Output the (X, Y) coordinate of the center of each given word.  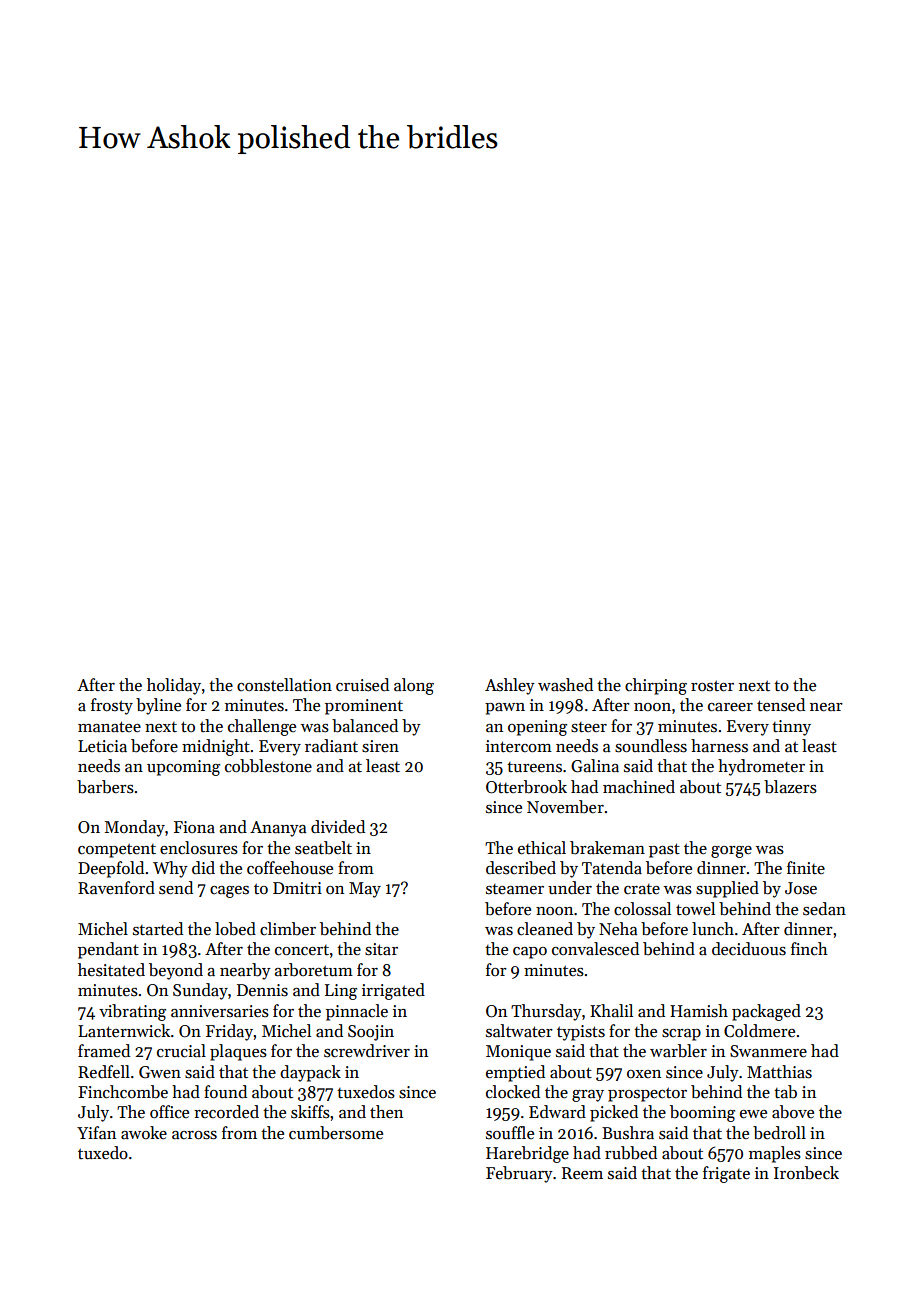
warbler (678, 1051)
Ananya (278, 829)
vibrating (132, 1012)
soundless (651, 746)
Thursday (546, 1012)
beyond (176, 971)
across (194, 1135)
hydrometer (761, 767)
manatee (109, 727)
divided (338, 827)
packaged (766, 1012)
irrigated (393, 991)
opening (537, 728)
